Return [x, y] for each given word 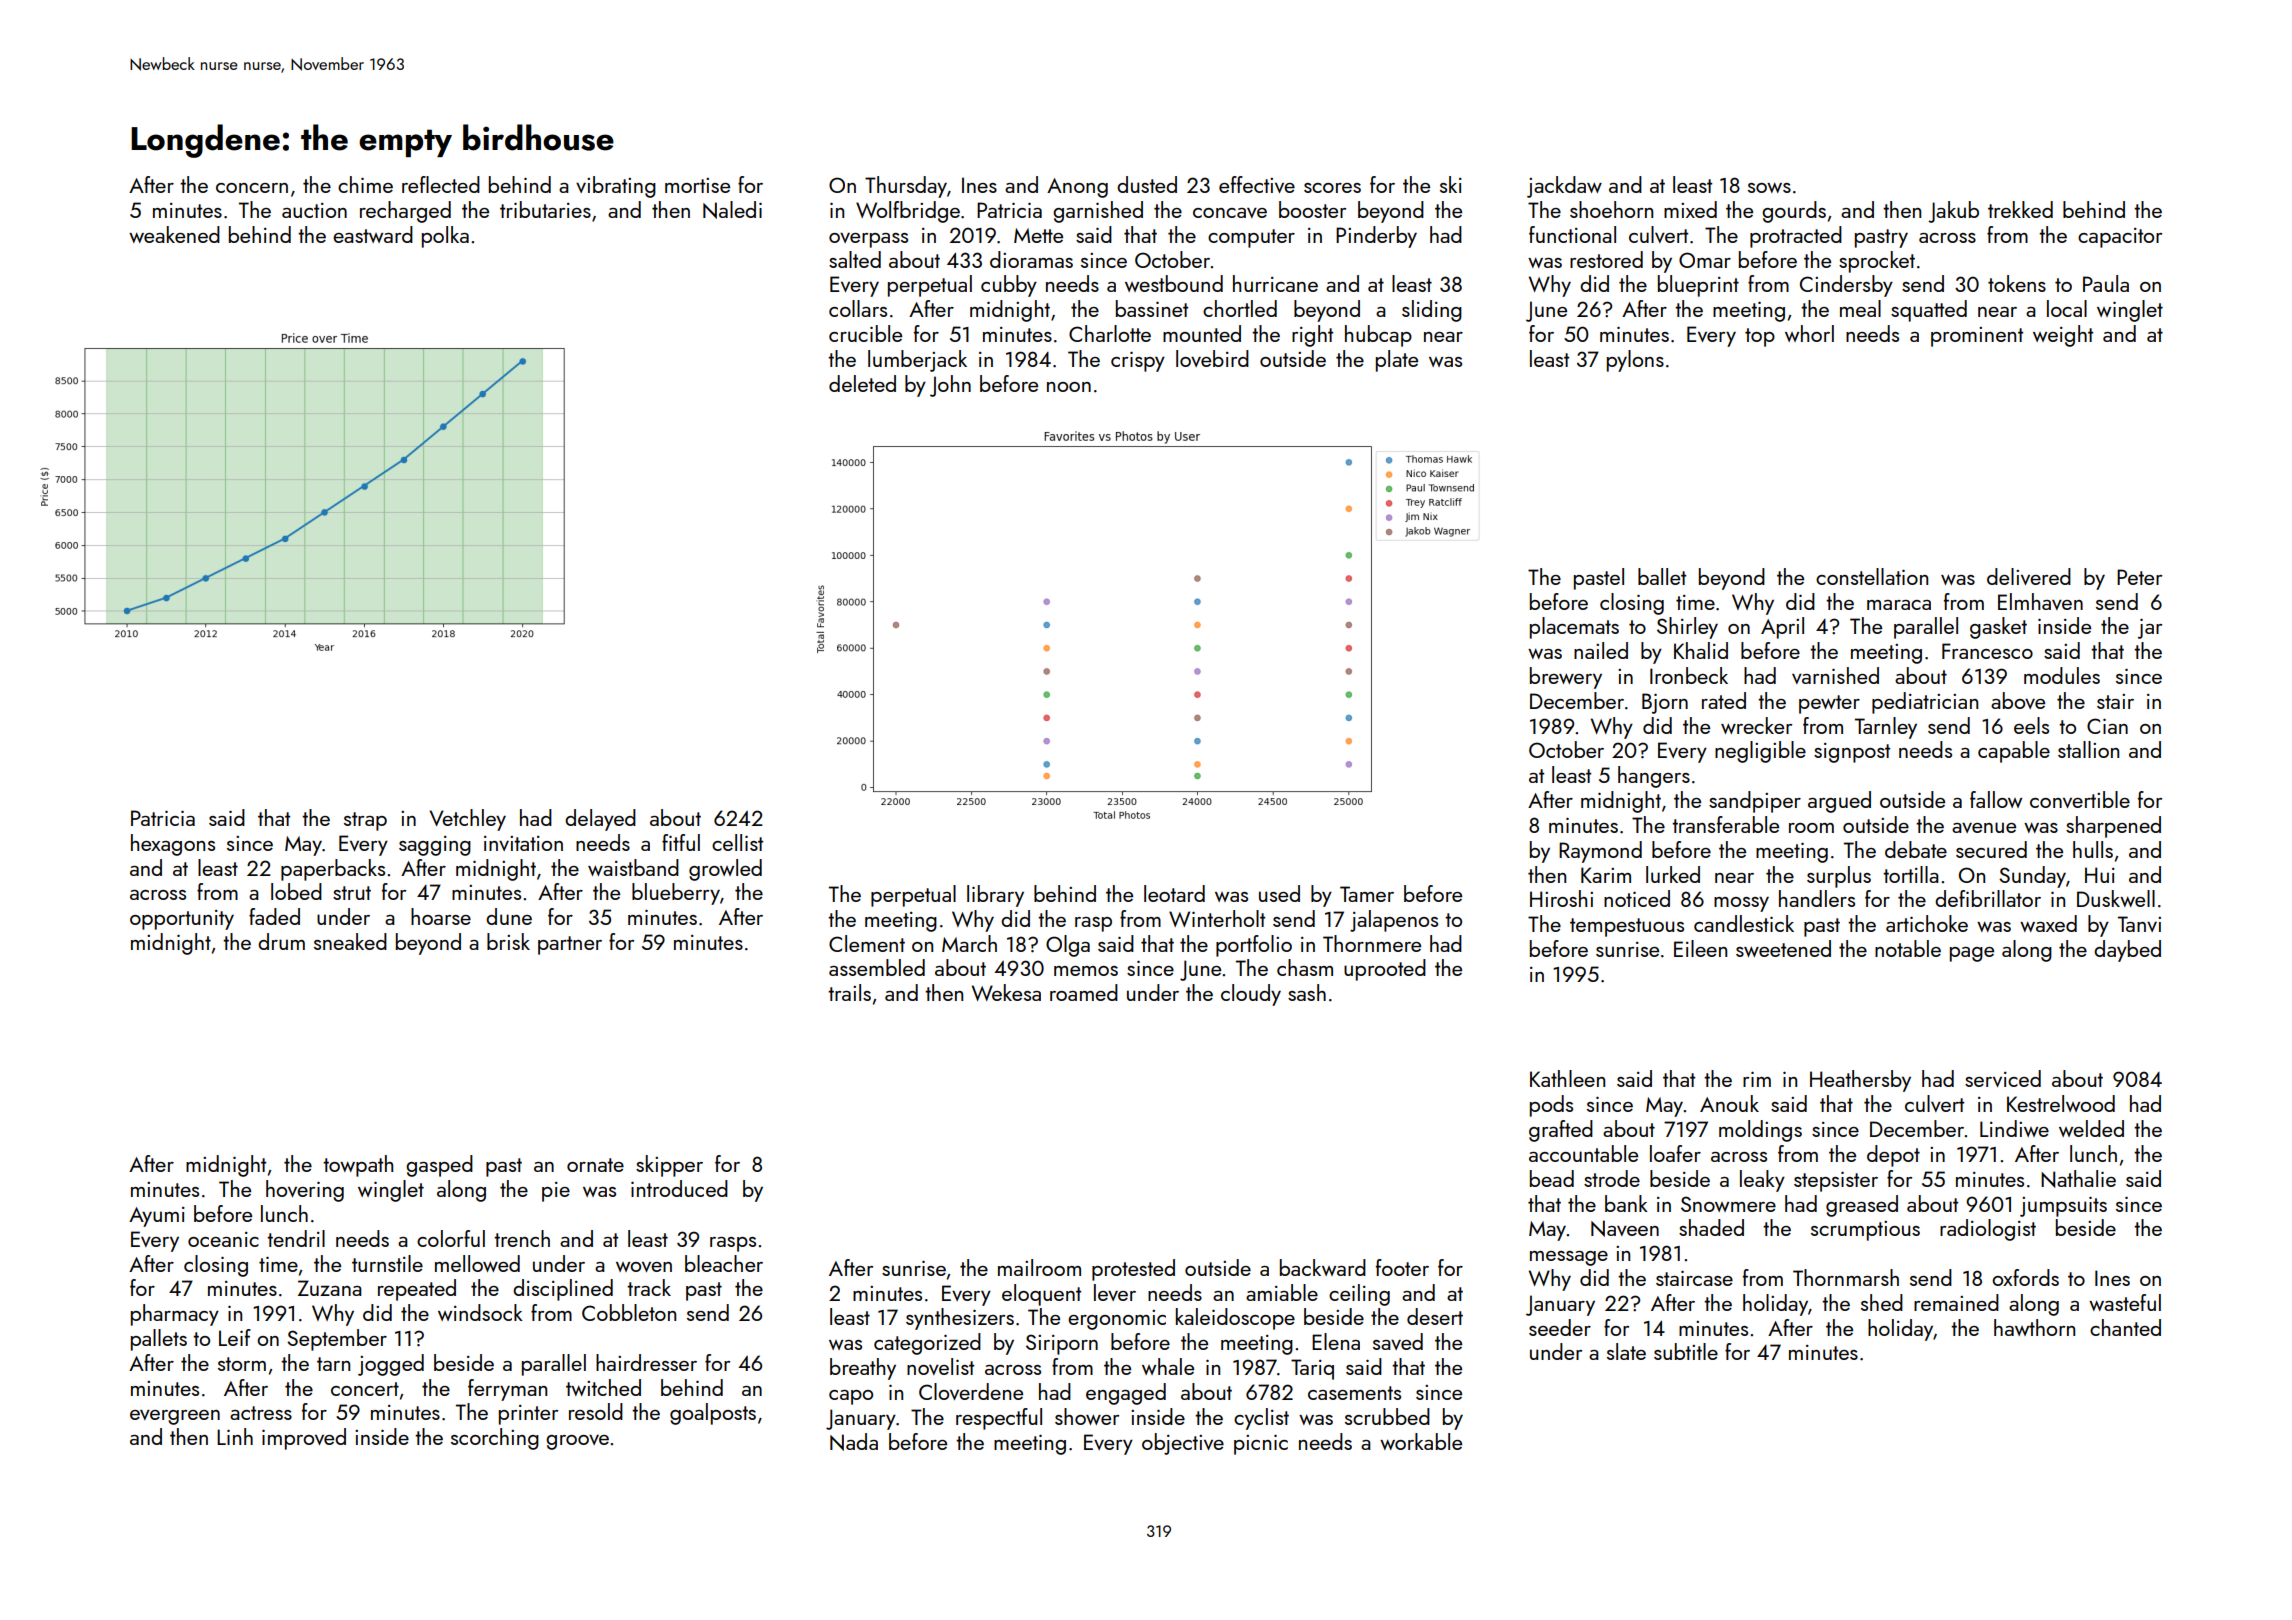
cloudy [1251, 995]
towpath [358, 1166]
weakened [174, 234]
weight [2063, 336]
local [2067, 308]
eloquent [1041, 1295]
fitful [681, 842]
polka [445, 237]
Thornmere [1372, 943]
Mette [1038, 235]
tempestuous [1627, 927]
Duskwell [2116, 898]
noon [1069, 387]
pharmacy [175, 1315]
